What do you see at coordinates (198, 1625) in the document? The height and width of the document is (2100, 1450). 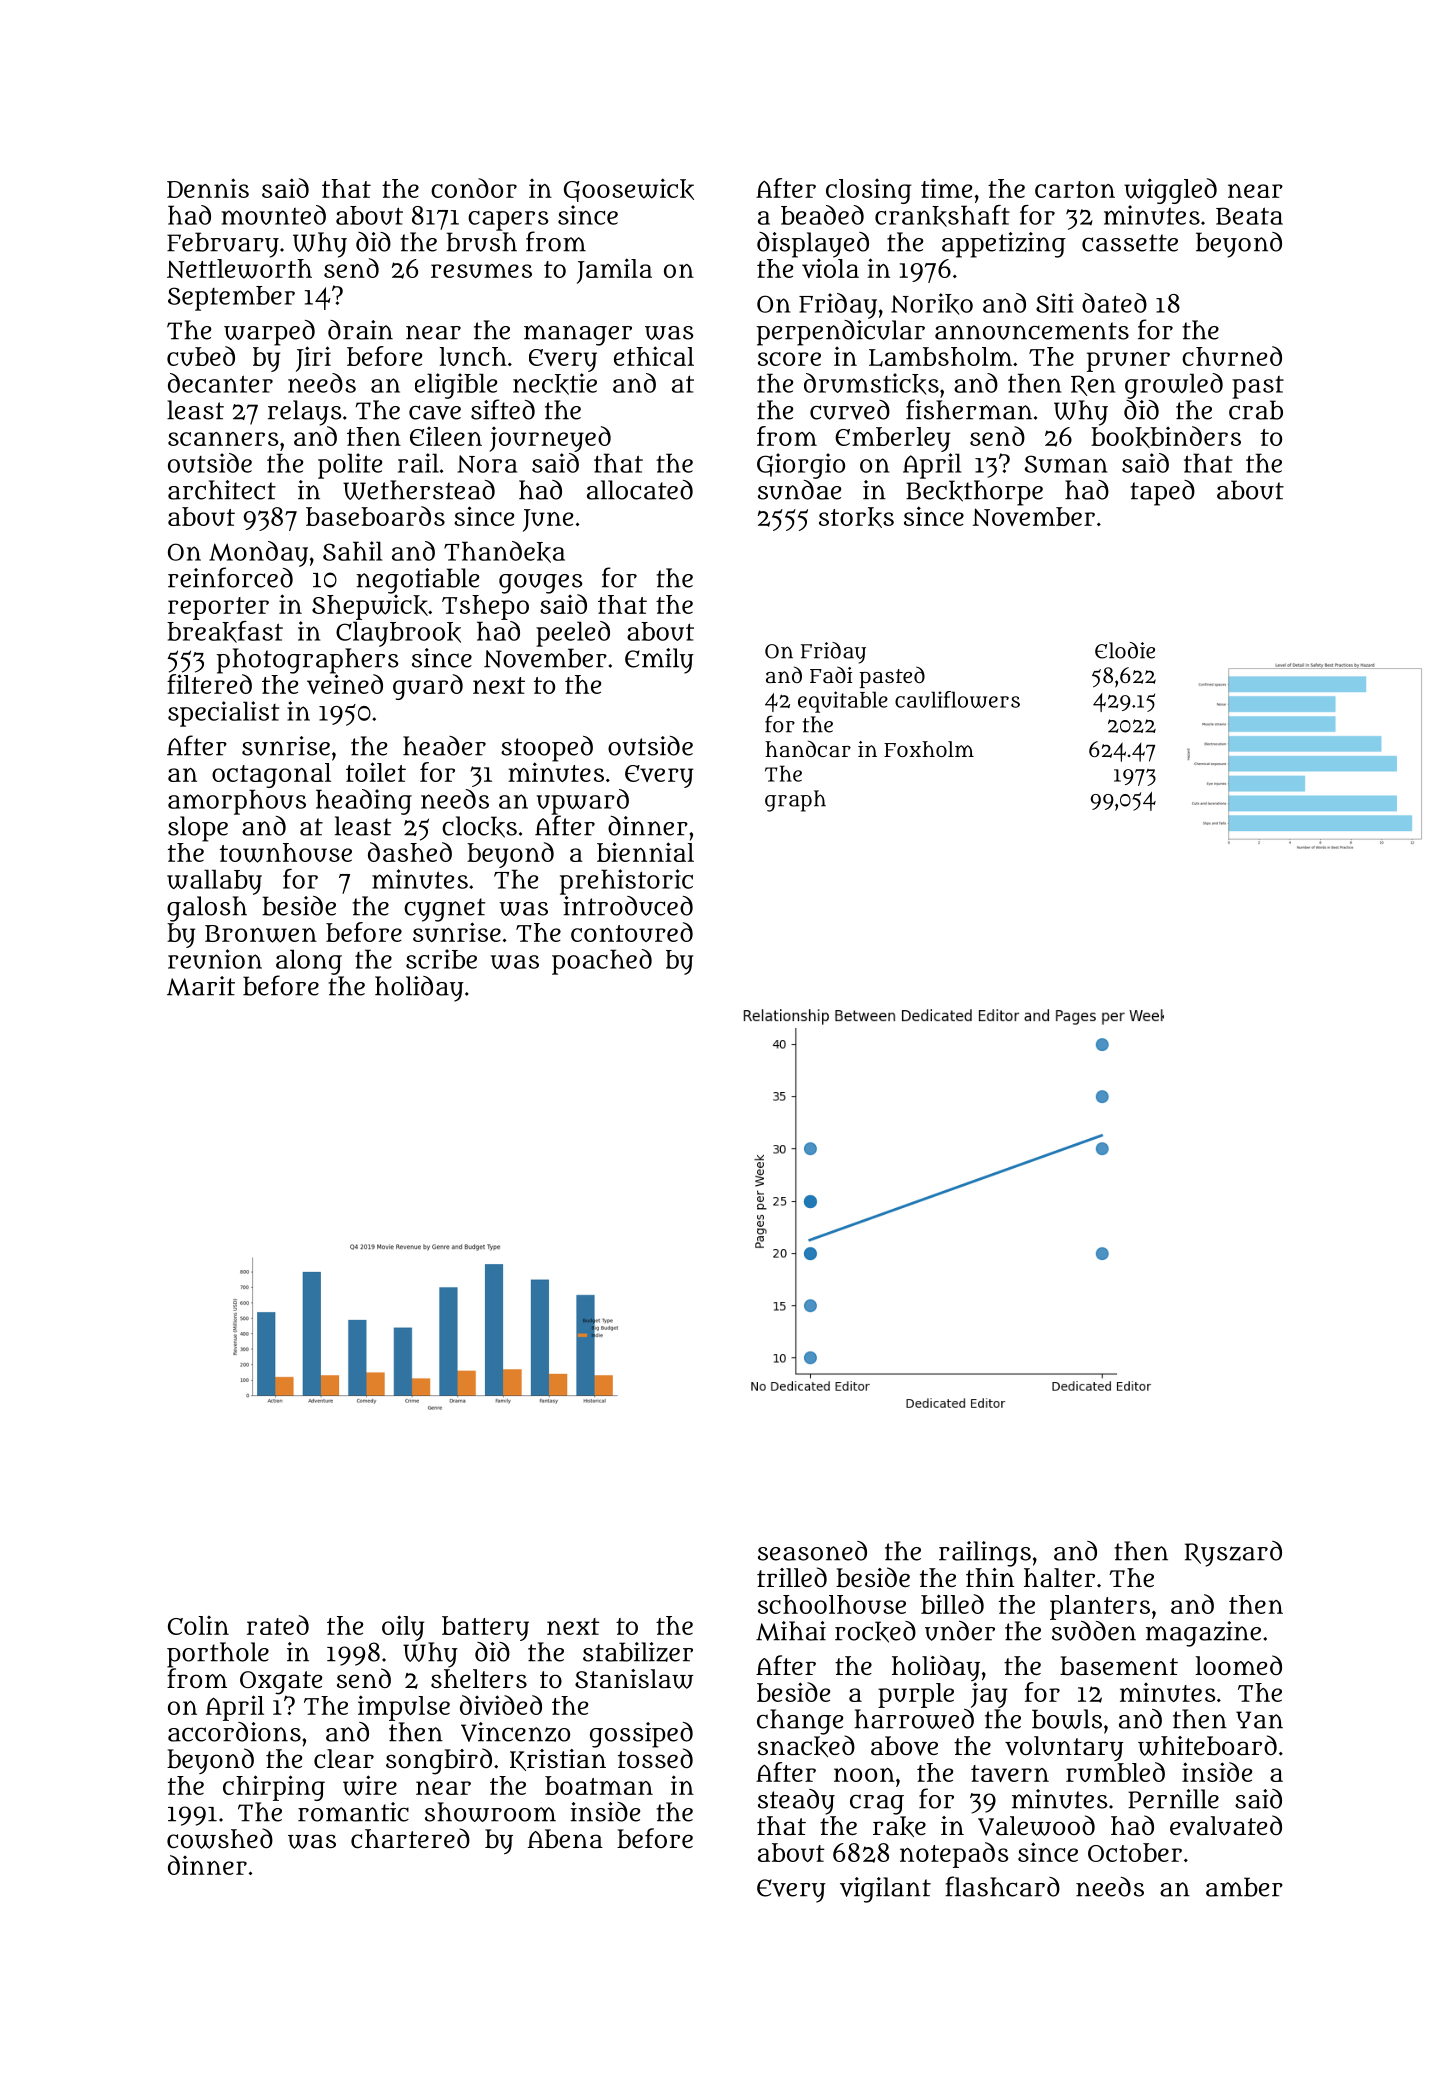 I see `Colin` at bounding box center [198, 1625].
